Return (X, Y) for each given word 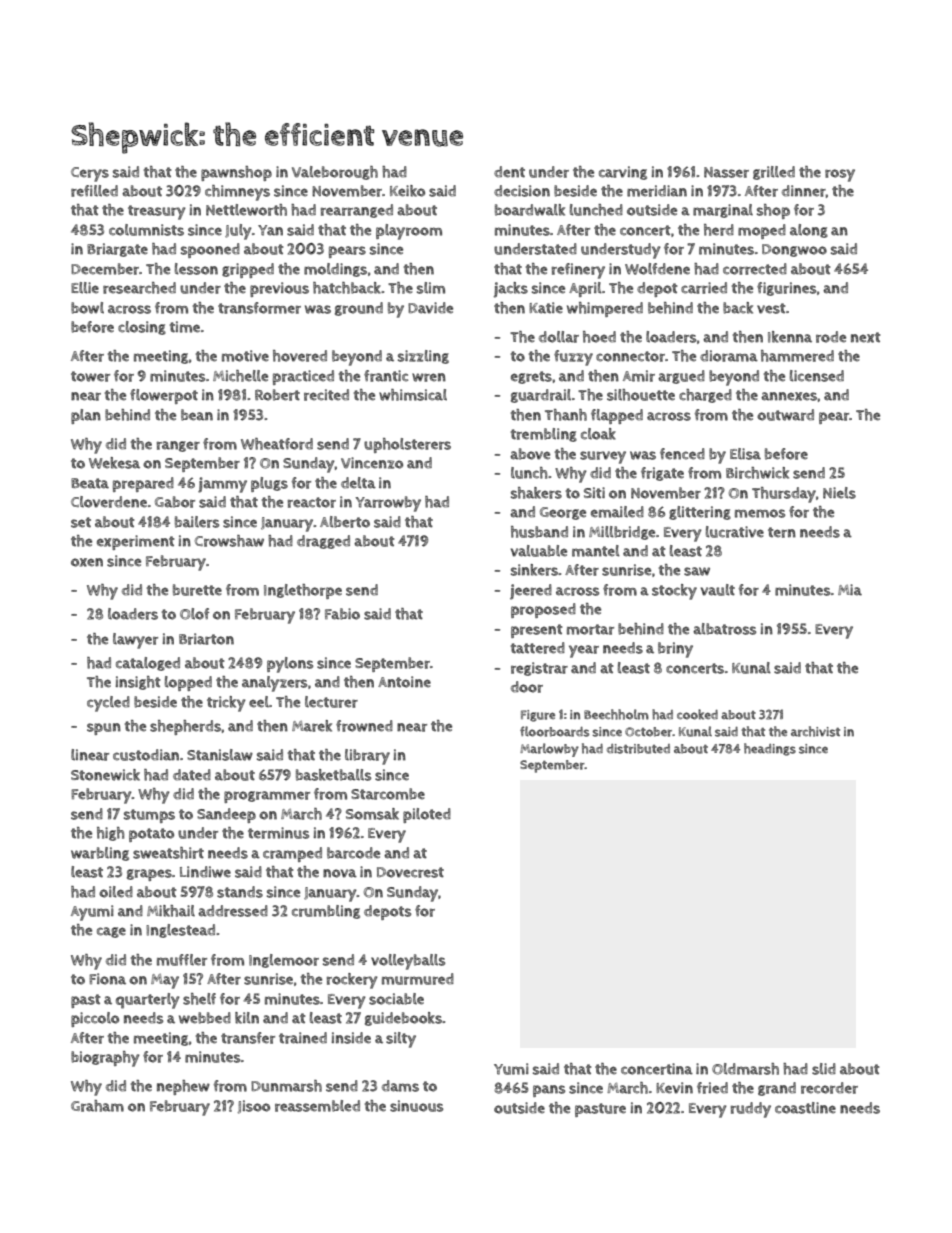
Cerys (90, 174)
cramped (292, 854)
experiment (136, 542)
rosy (840, 175)
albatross (724, 629)
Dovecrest (410, 872)
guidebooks (403, 1019)
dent (509, 172)
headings (770, 749)
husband (539, 532)
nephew (183, 1087)
